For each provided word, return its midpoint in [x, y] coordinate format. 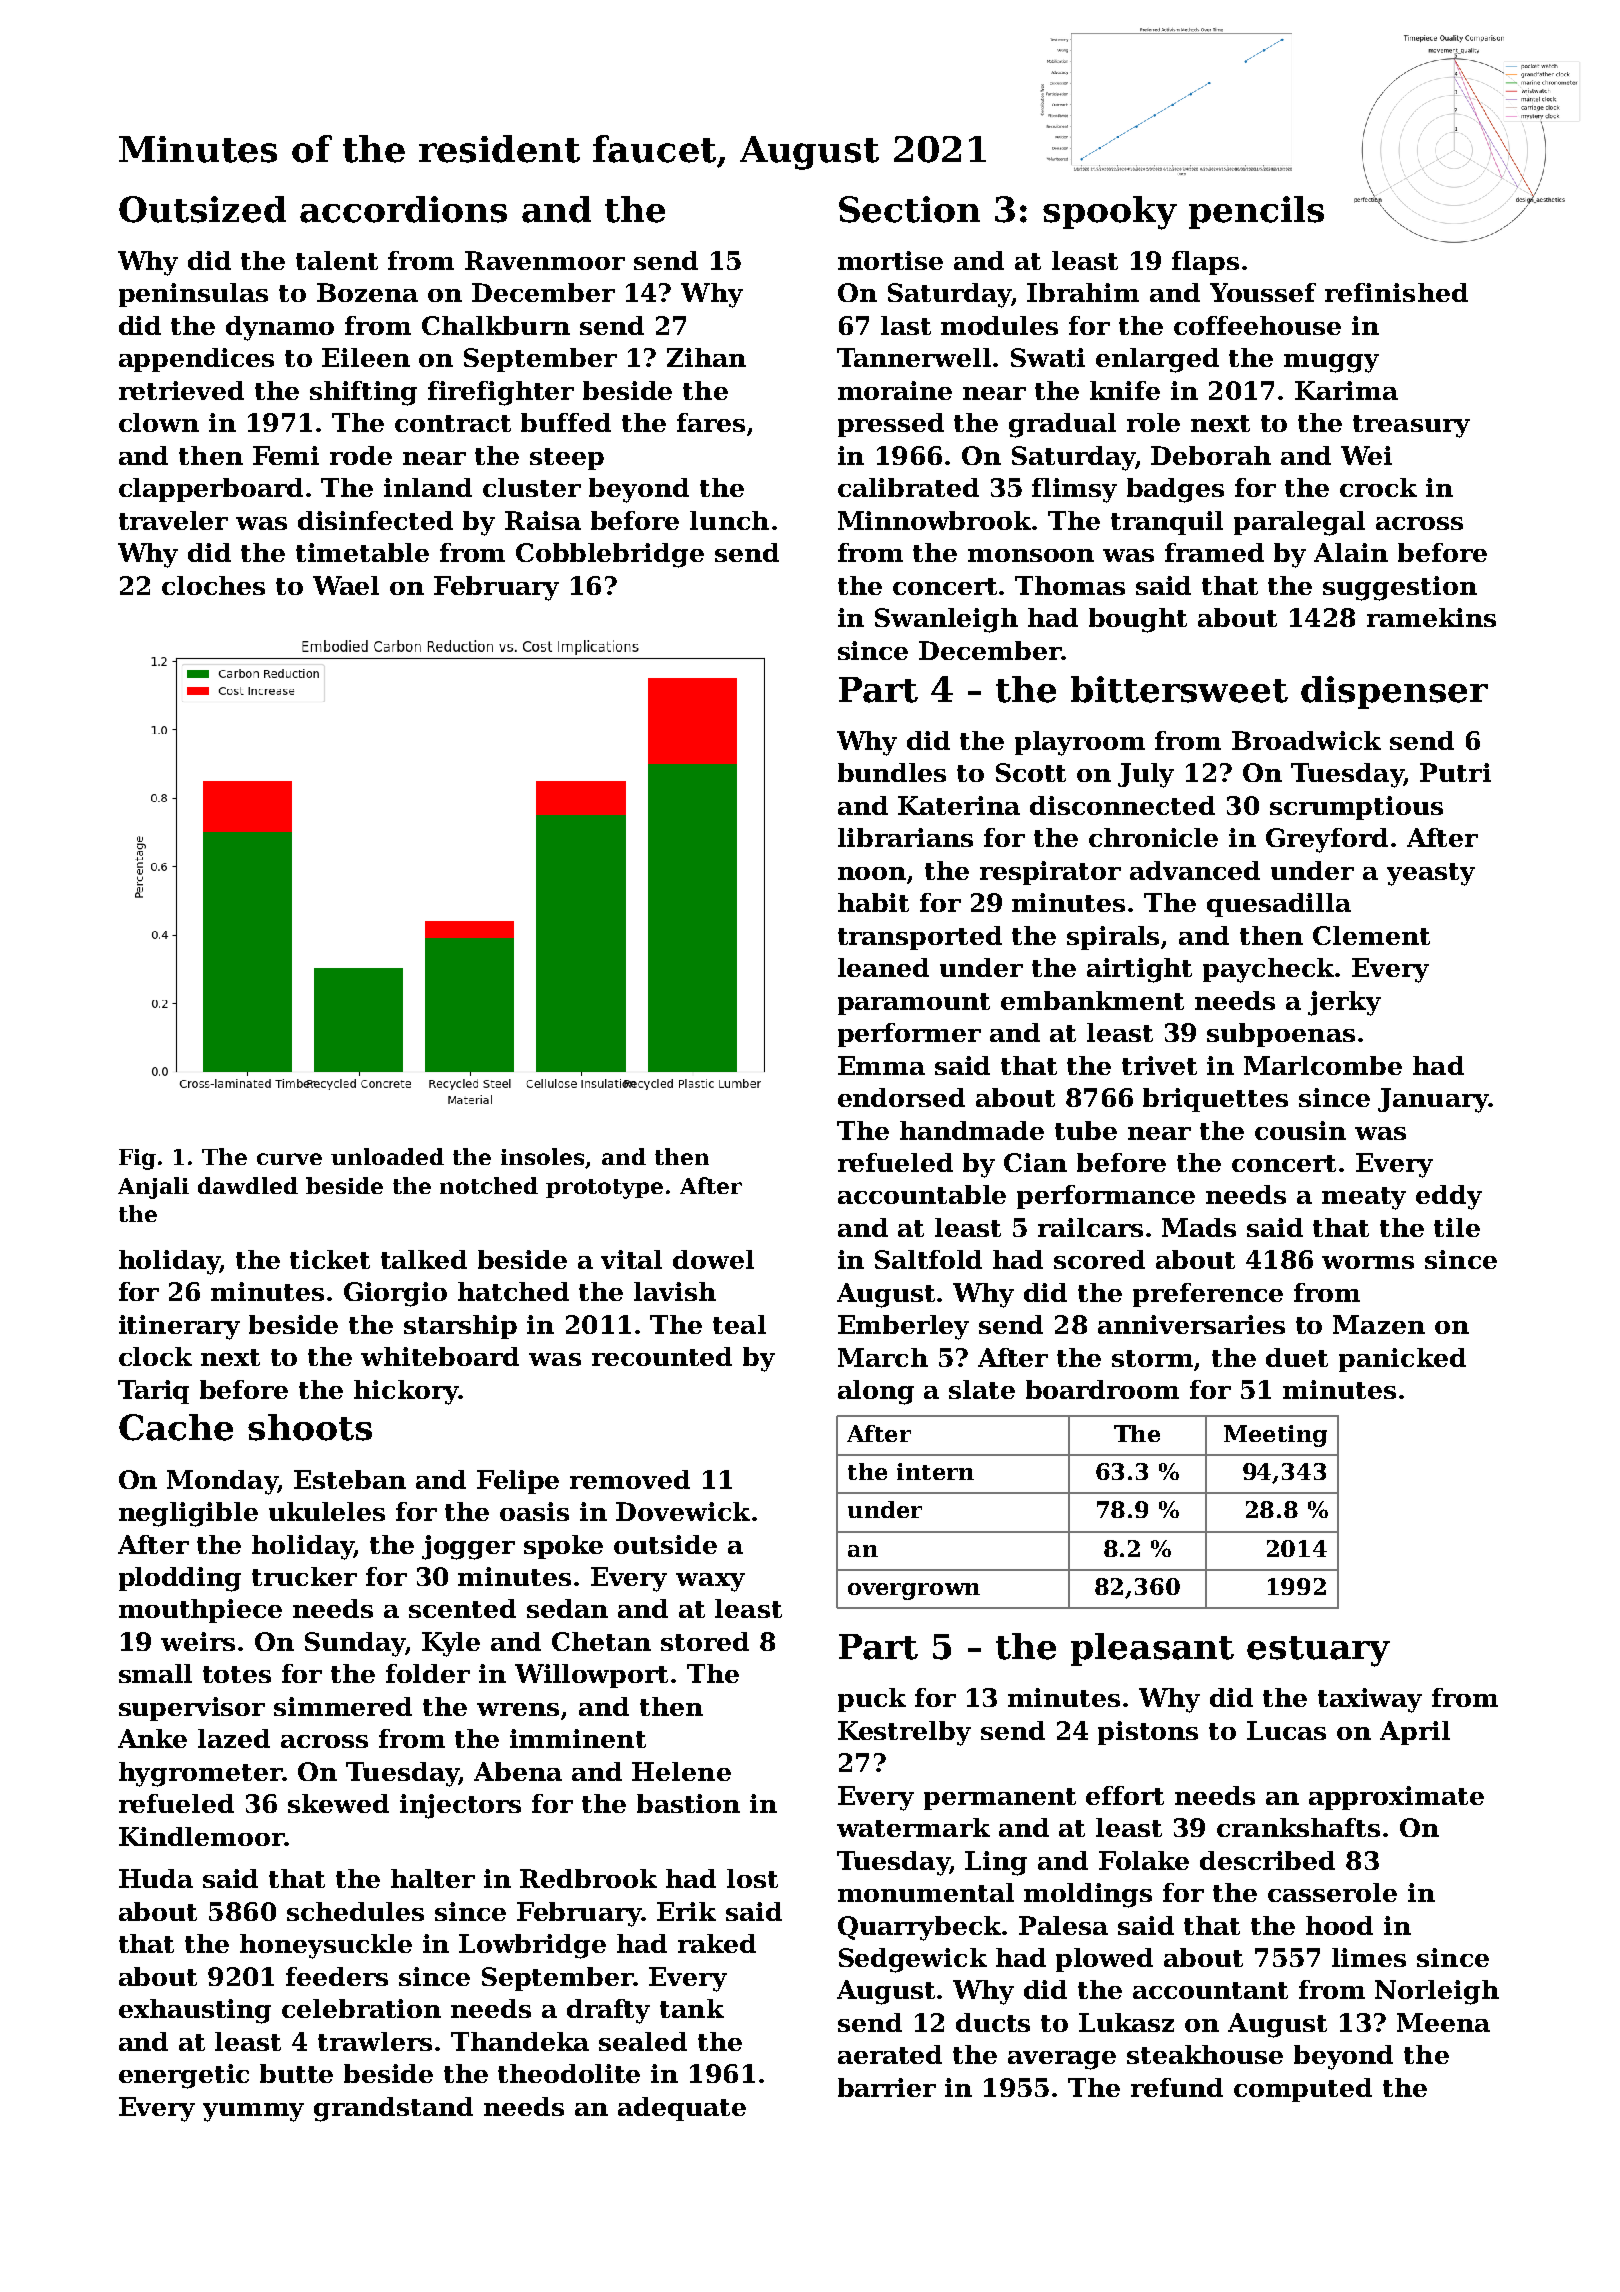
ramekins [1431, 617]
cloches [213, 585]
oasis [534, 1511]
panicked [1402, 1360]
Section [909, 209]
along [876, 1392]
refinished [1396, 292]
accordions [403, 209]
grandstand [393, 2109]
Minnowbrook [934, 520]
